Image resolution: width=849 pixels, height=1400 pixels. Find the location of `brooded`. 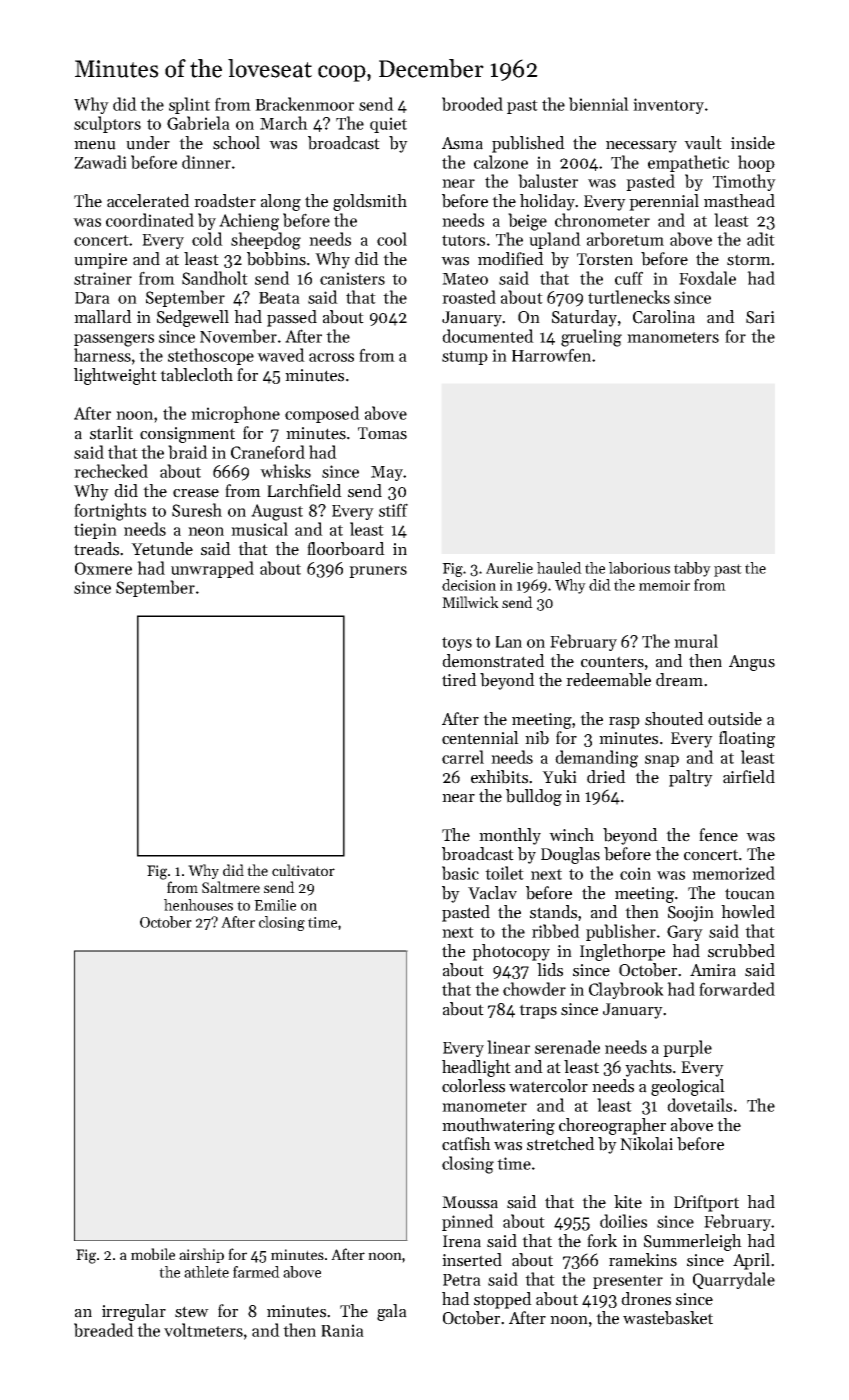

brooded is located at coordinates (472, 104).
